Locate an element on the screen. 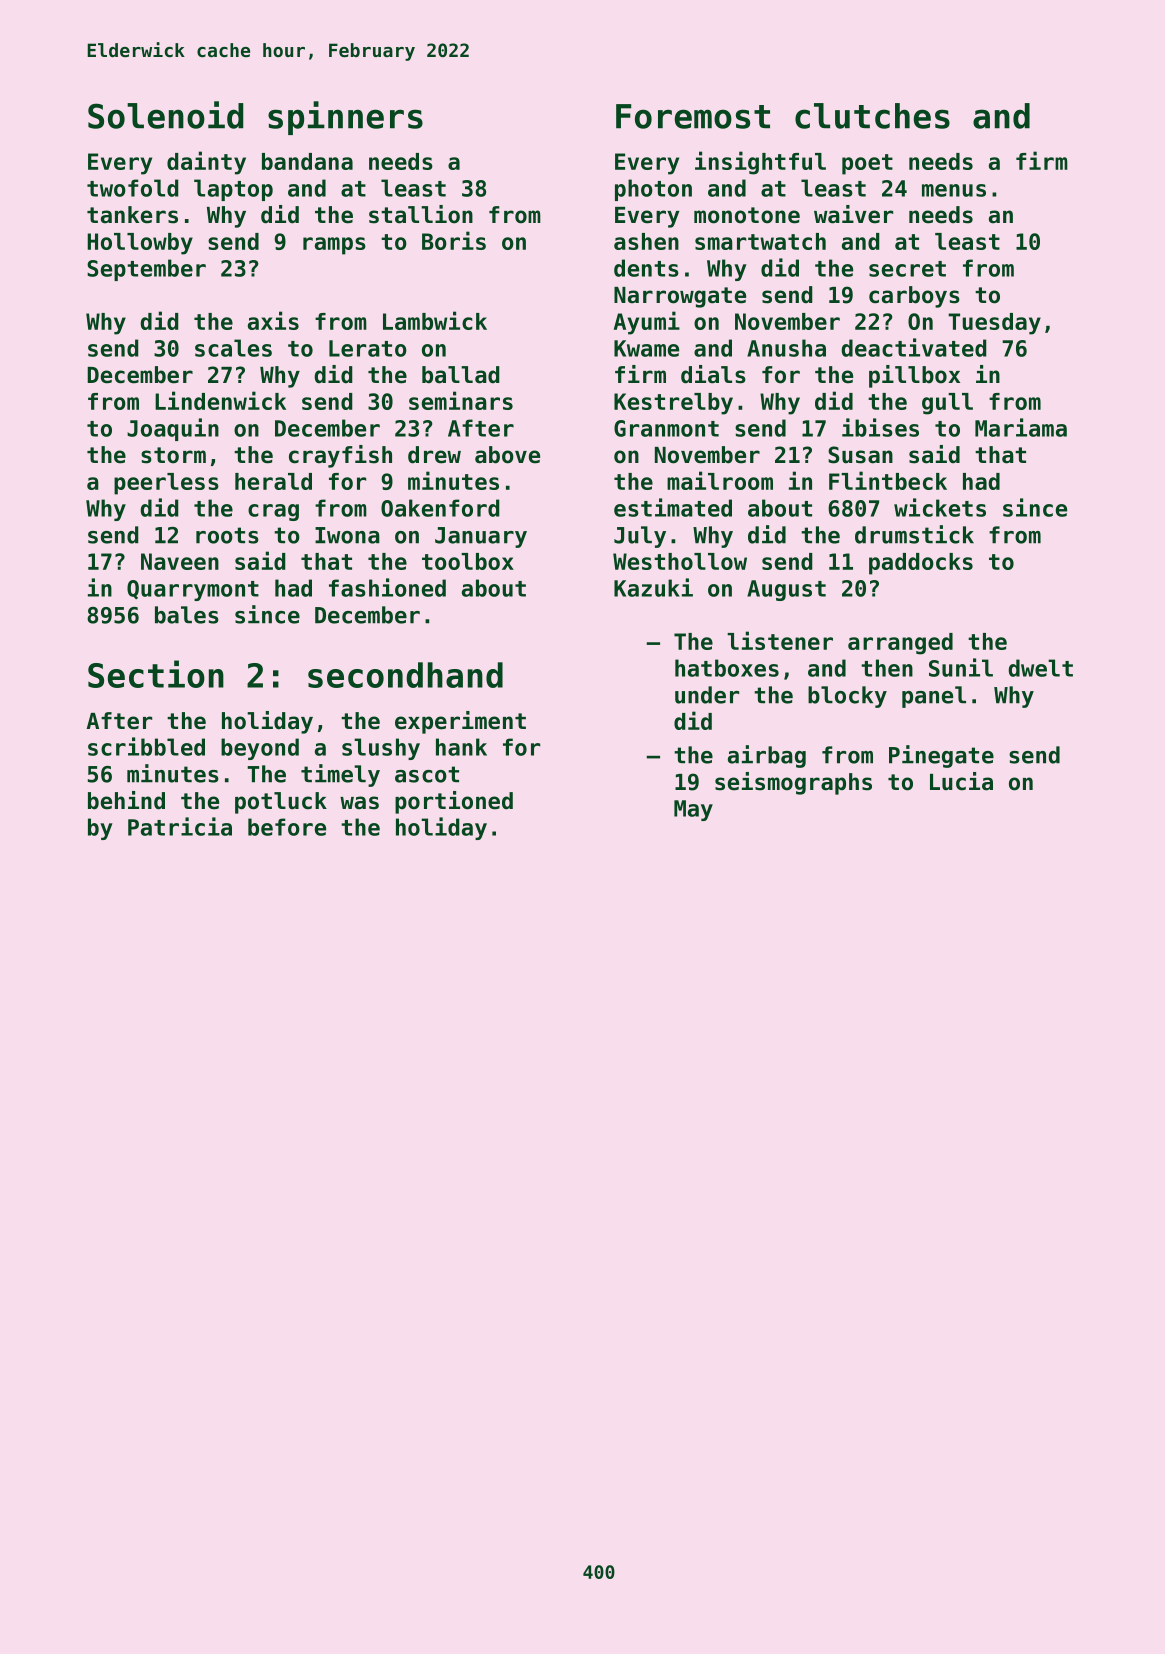  potluck is located at coordinates (281, 803).
